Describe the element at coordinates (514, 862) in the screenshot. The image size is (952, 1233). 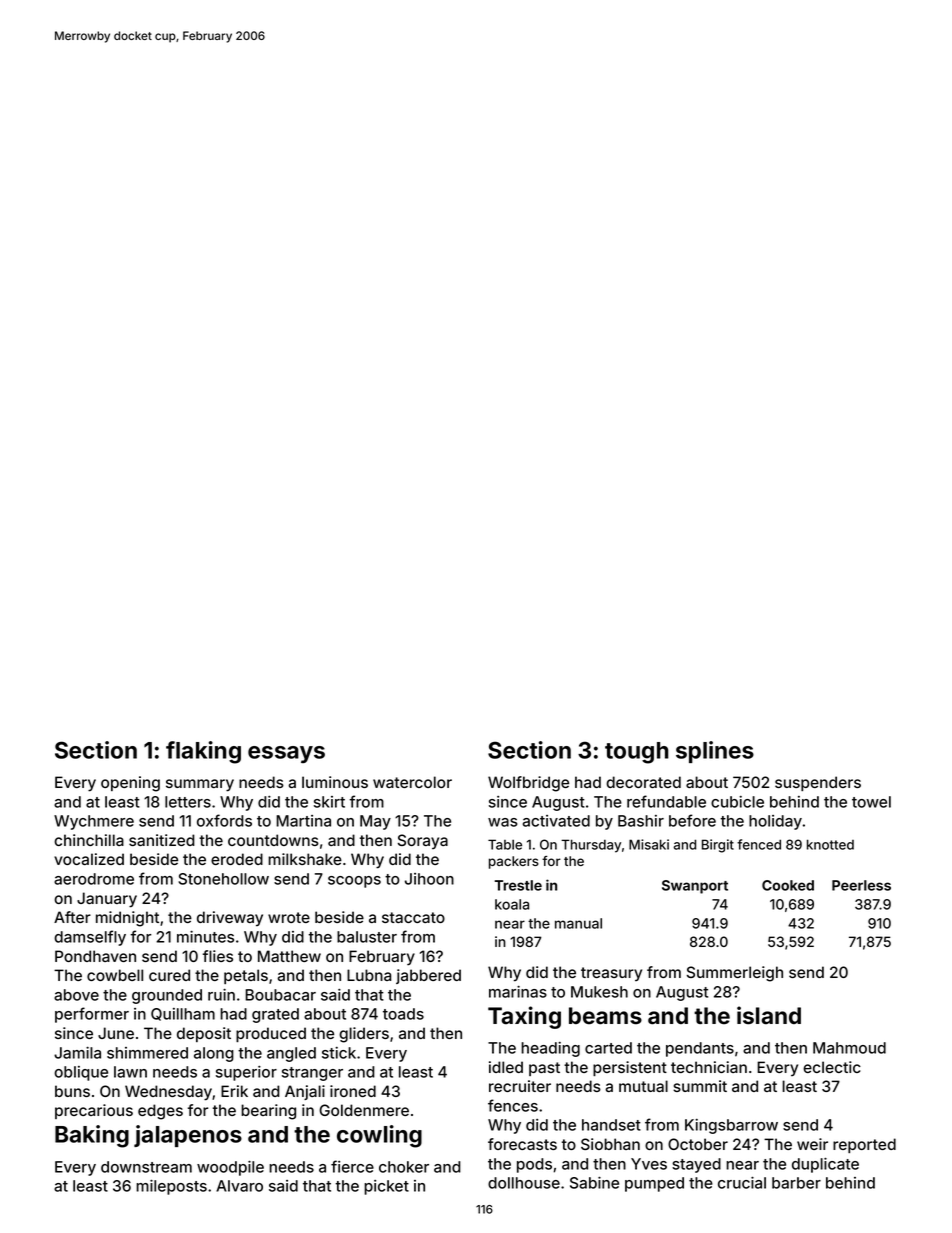
I see `packers` at that location.
